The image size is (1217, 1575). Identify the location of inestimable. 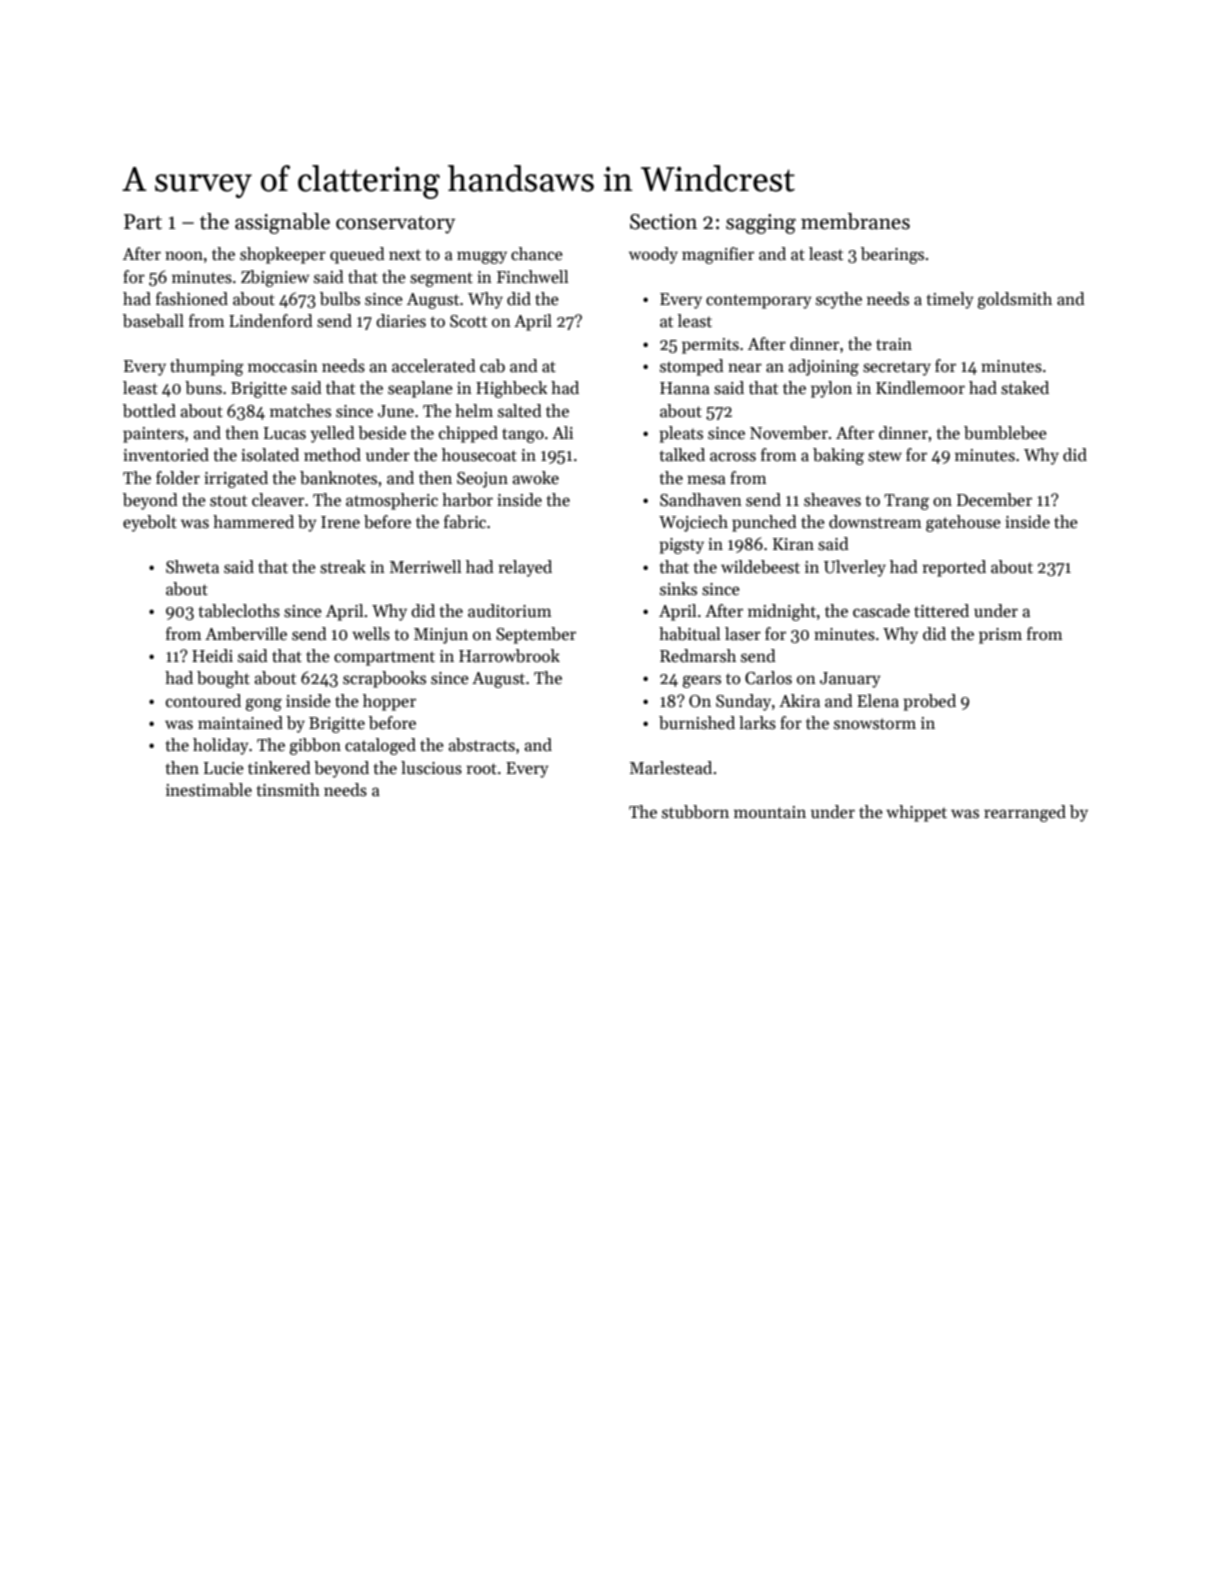
(209, 790).
